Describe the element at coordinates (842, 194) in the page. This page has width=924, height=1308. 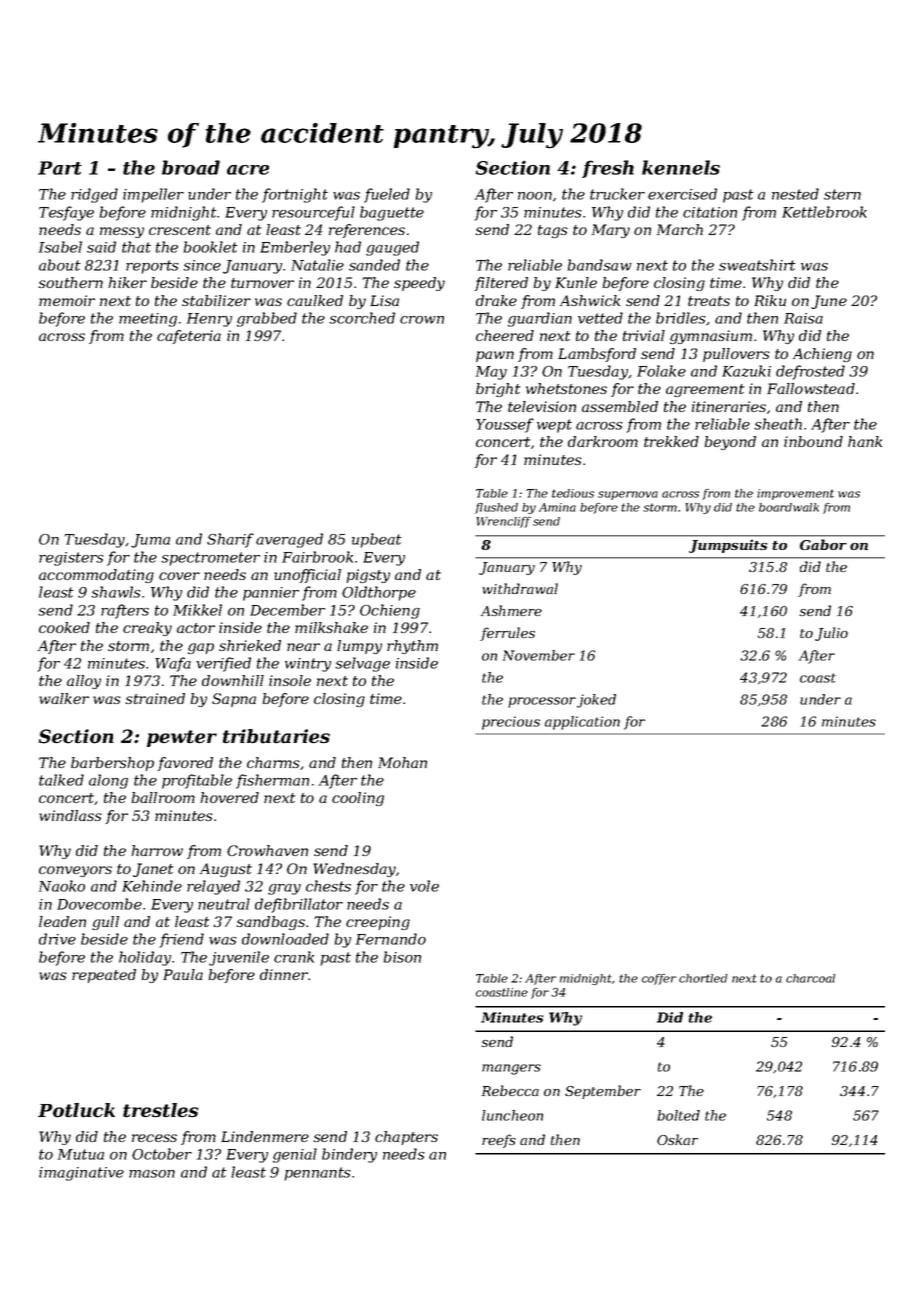
I see `stern` at that location.
